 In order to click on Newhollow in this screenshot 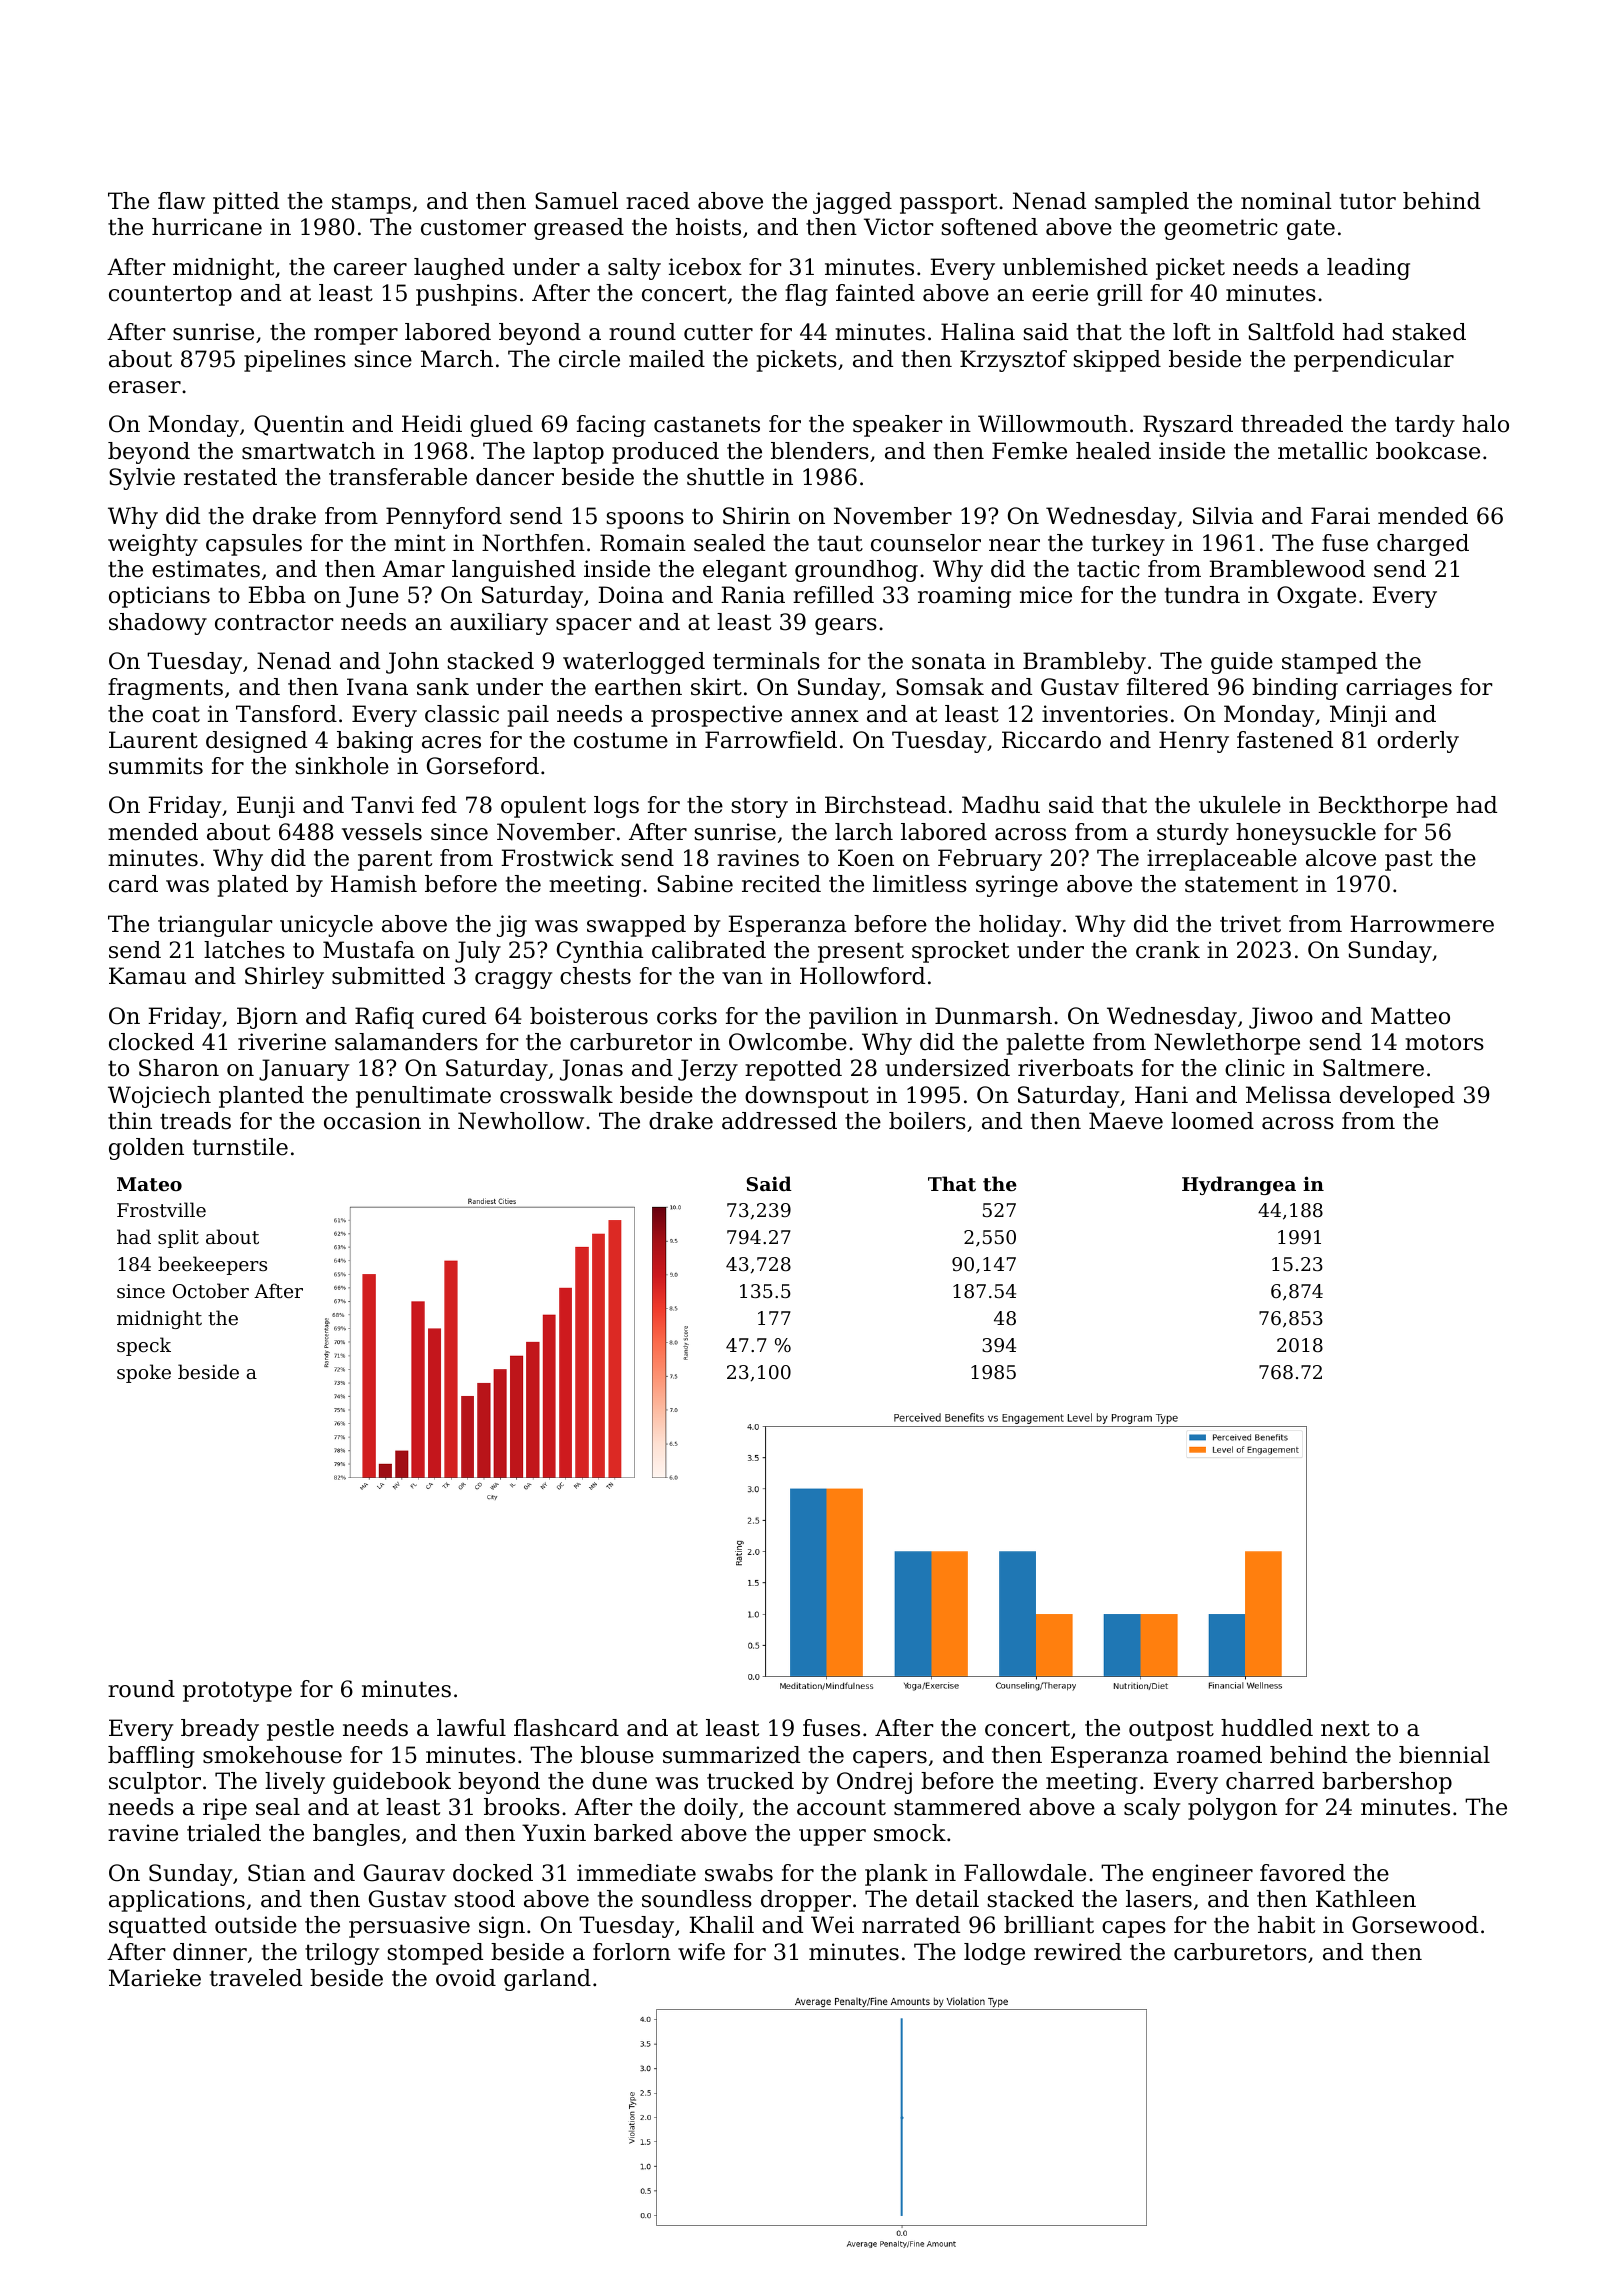, I will do `click(521, 1121)`.
